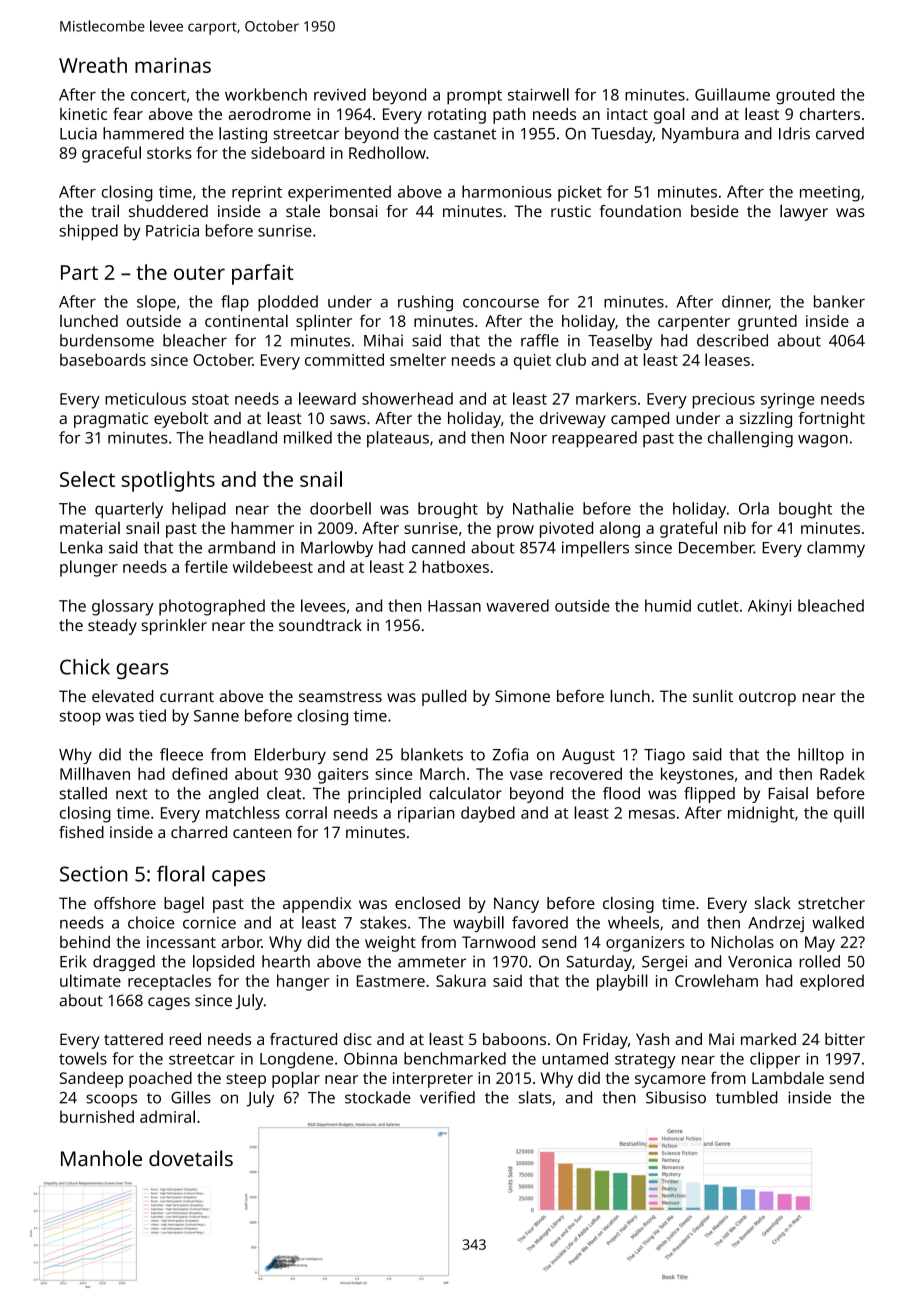 This screenshot has height=1308, width=924. What do you see at coordinates (535, 1097) in the screenshot?
I see `slats` at bounding box center [535, 1097].
